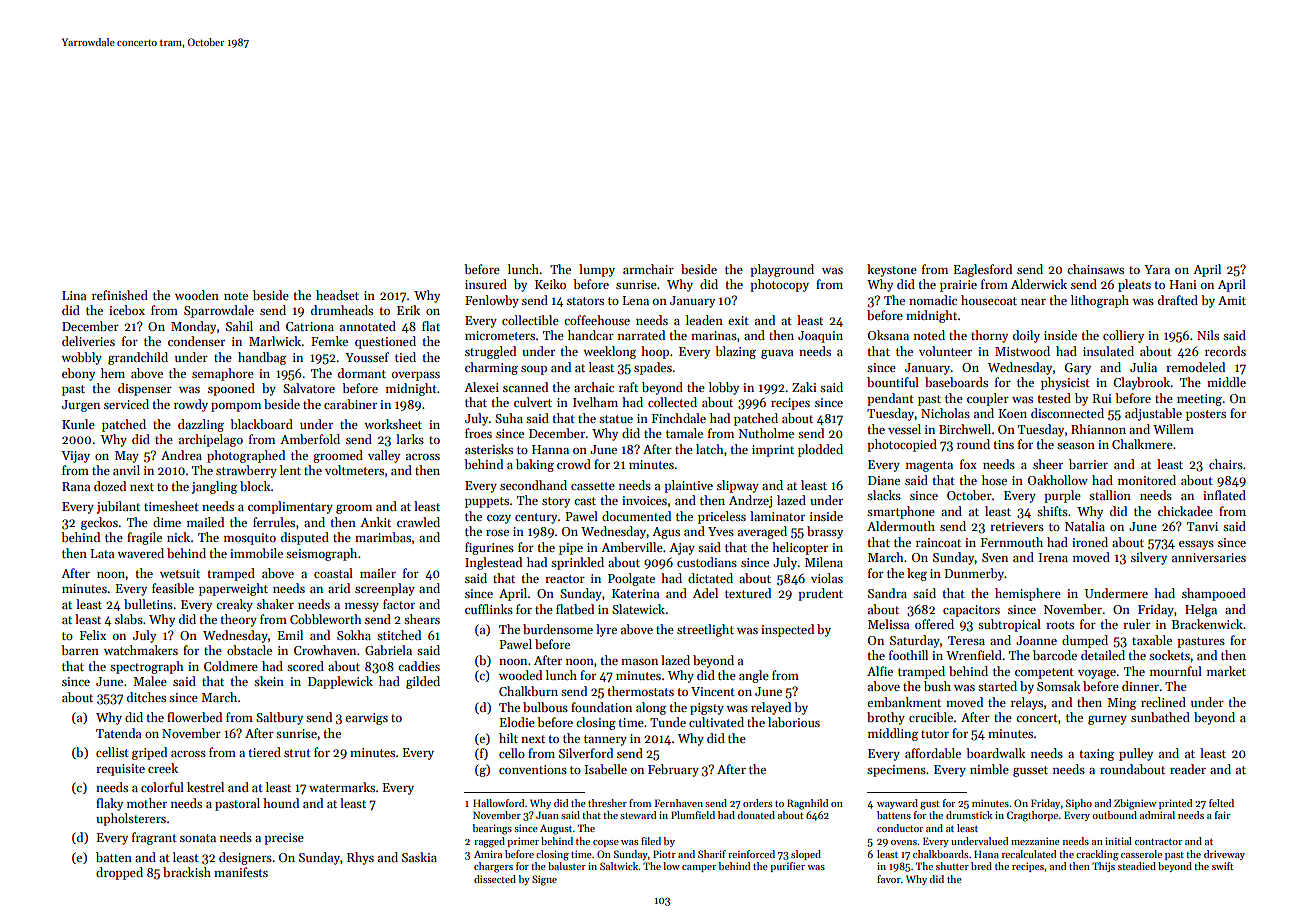 The width and height of the document is (1308, 924). What do you see at coordinates (889, 879) in the document?
I see `favor` at bounding box center [889, 879].
